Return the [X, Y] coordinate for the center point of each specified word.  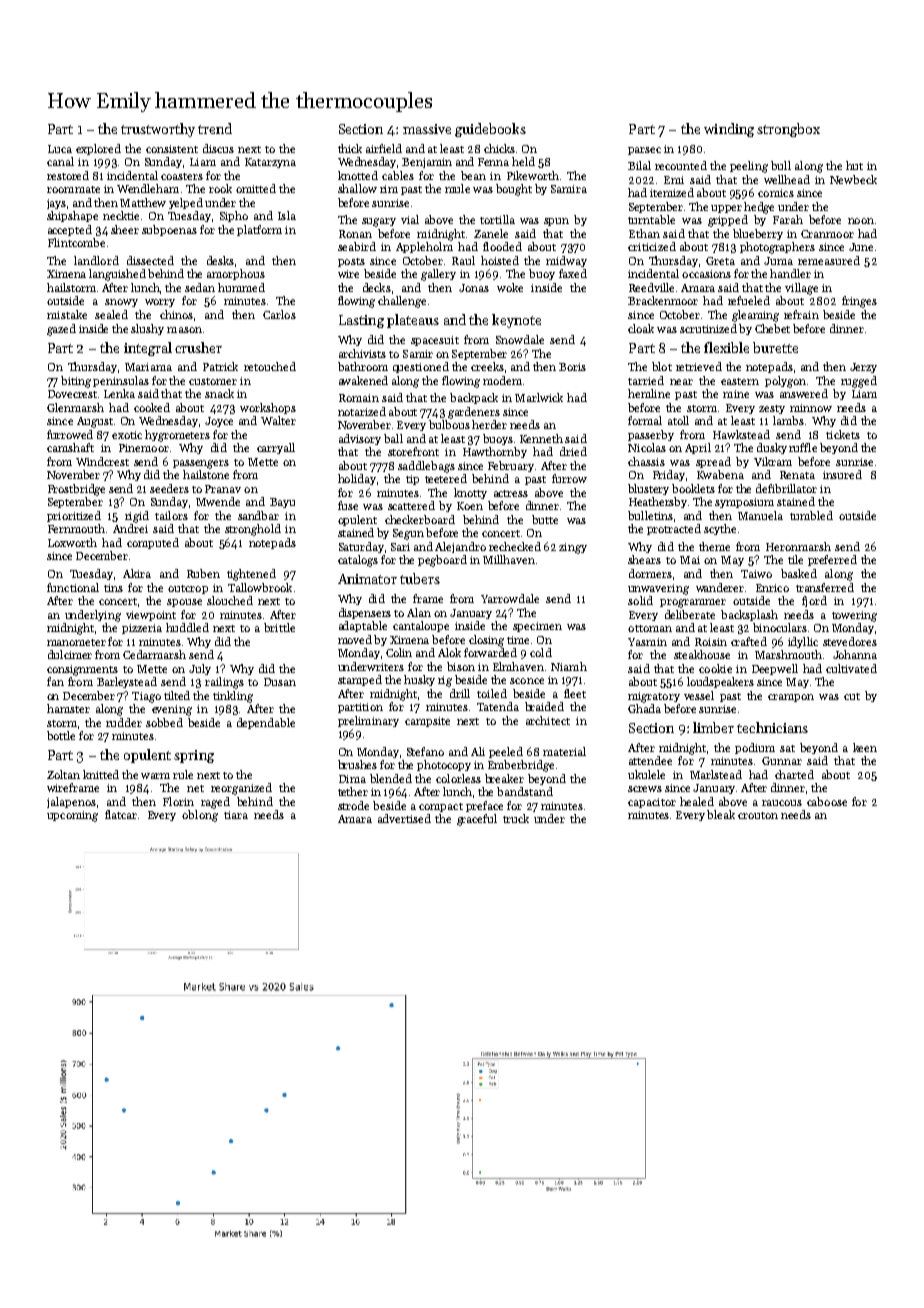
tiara [236, 815]
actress [511, 493]
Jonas [474, 288]
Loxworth [72, 542]
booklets [693, 488]
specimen [537, 627]
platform [259, 230]
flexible [726, 347]
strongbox [788, 130]
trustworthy [158, 130]
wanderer [720, 587]
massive [427, 129]
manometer [76, 642]
